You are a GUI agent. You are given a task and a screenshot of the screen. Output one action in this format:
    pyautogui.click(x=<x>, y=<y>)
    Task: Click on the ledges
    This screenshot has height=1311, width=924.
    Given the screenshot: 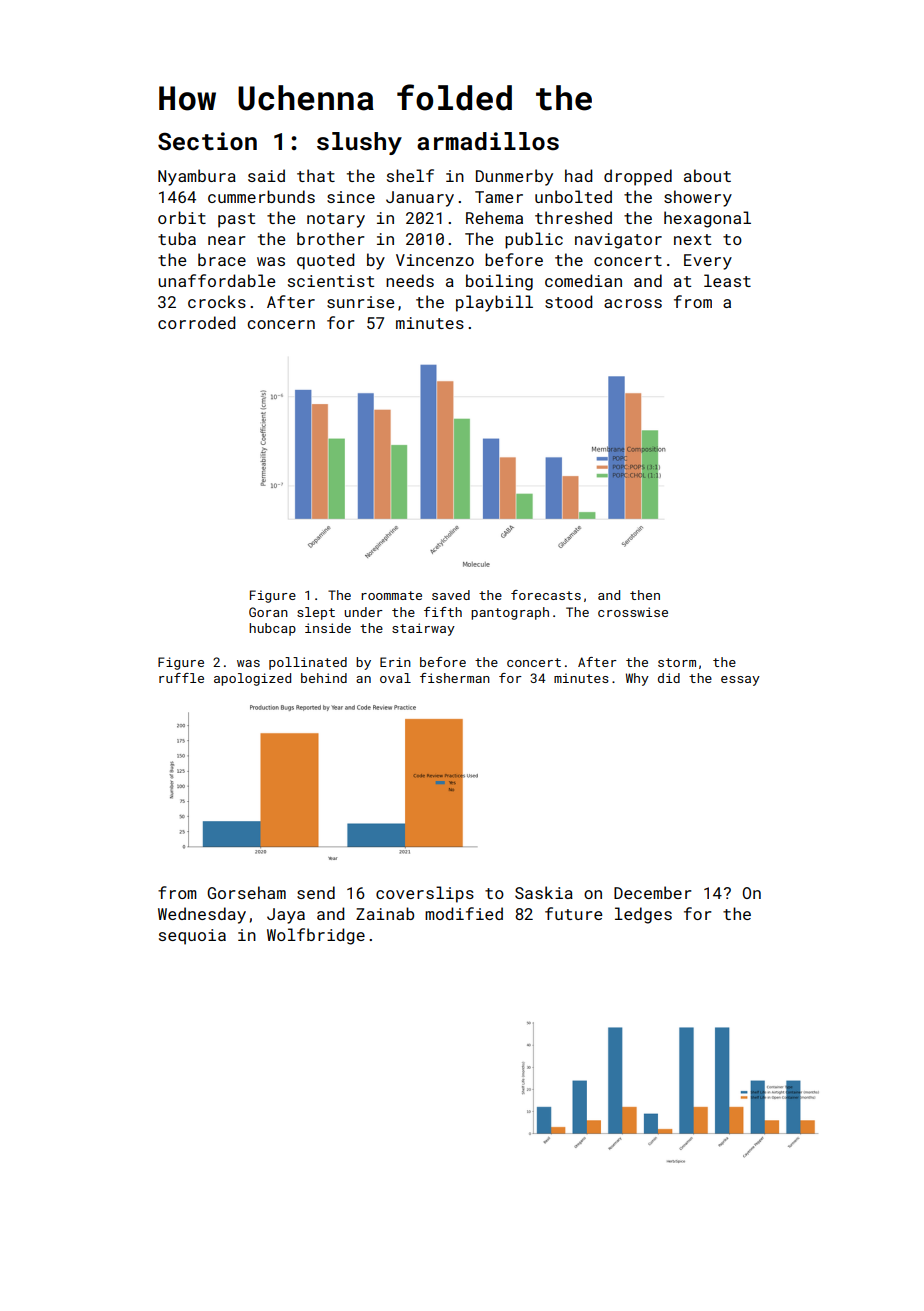 What is the action you would take?
    pyautogui.click(x=643, y=915)
